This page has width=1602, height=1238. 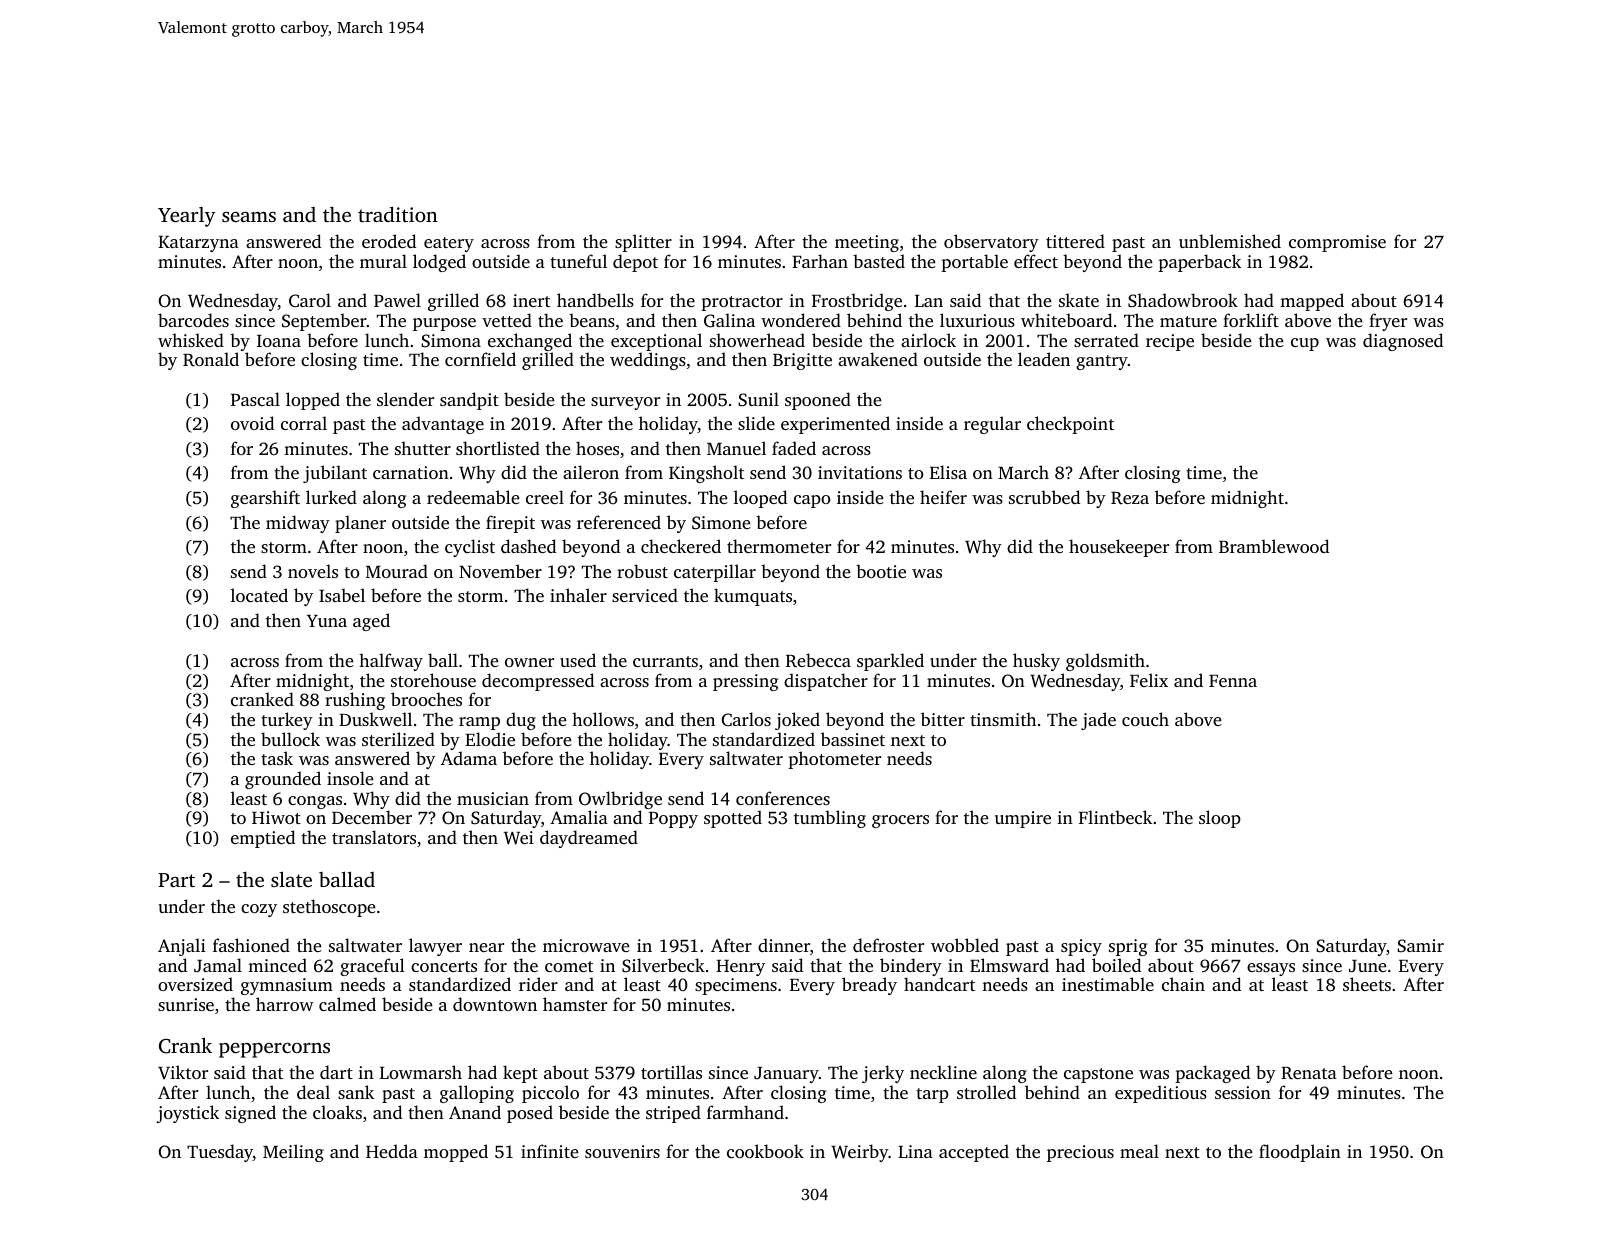 What do you see at coordinates (1337, 243) in the page?
I see `compromise` at bounding box center [1337, 243].
